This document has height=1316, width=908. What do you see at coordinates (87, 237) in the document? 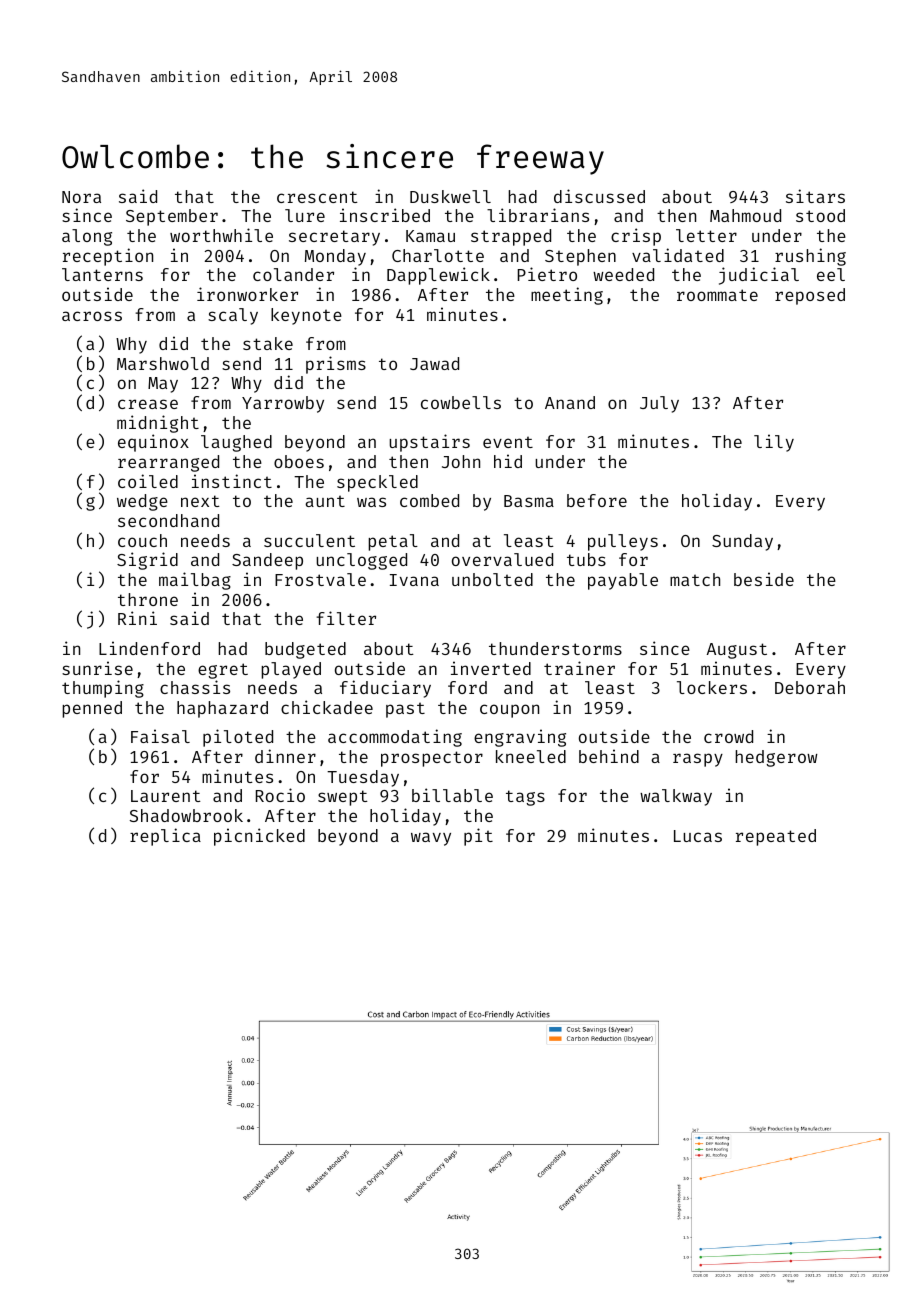
I see `along` at bounding box center [87, 237].
